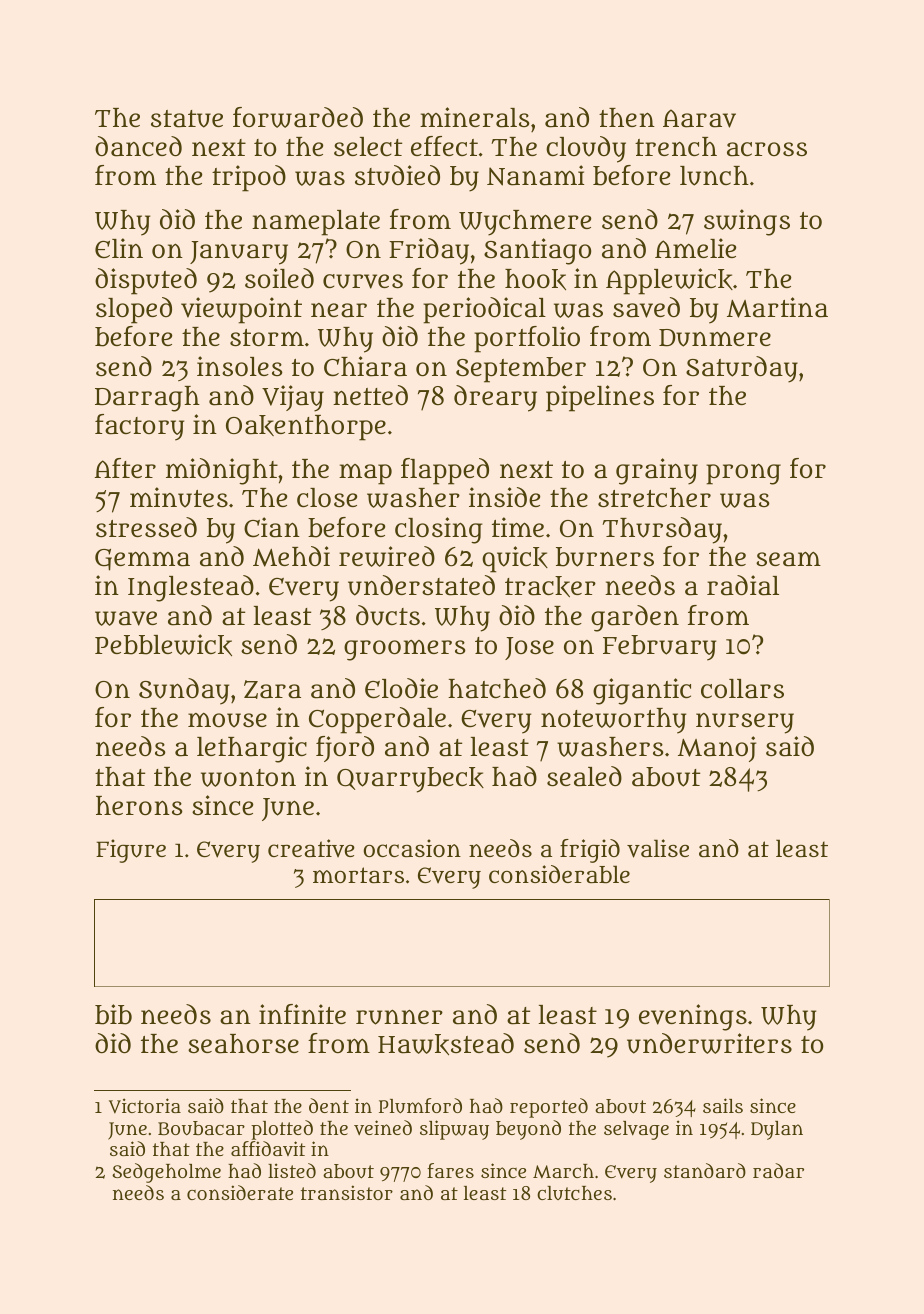  Describe the element at coordinates (311, 848) in the screenshot. I see `creative` at that location.
